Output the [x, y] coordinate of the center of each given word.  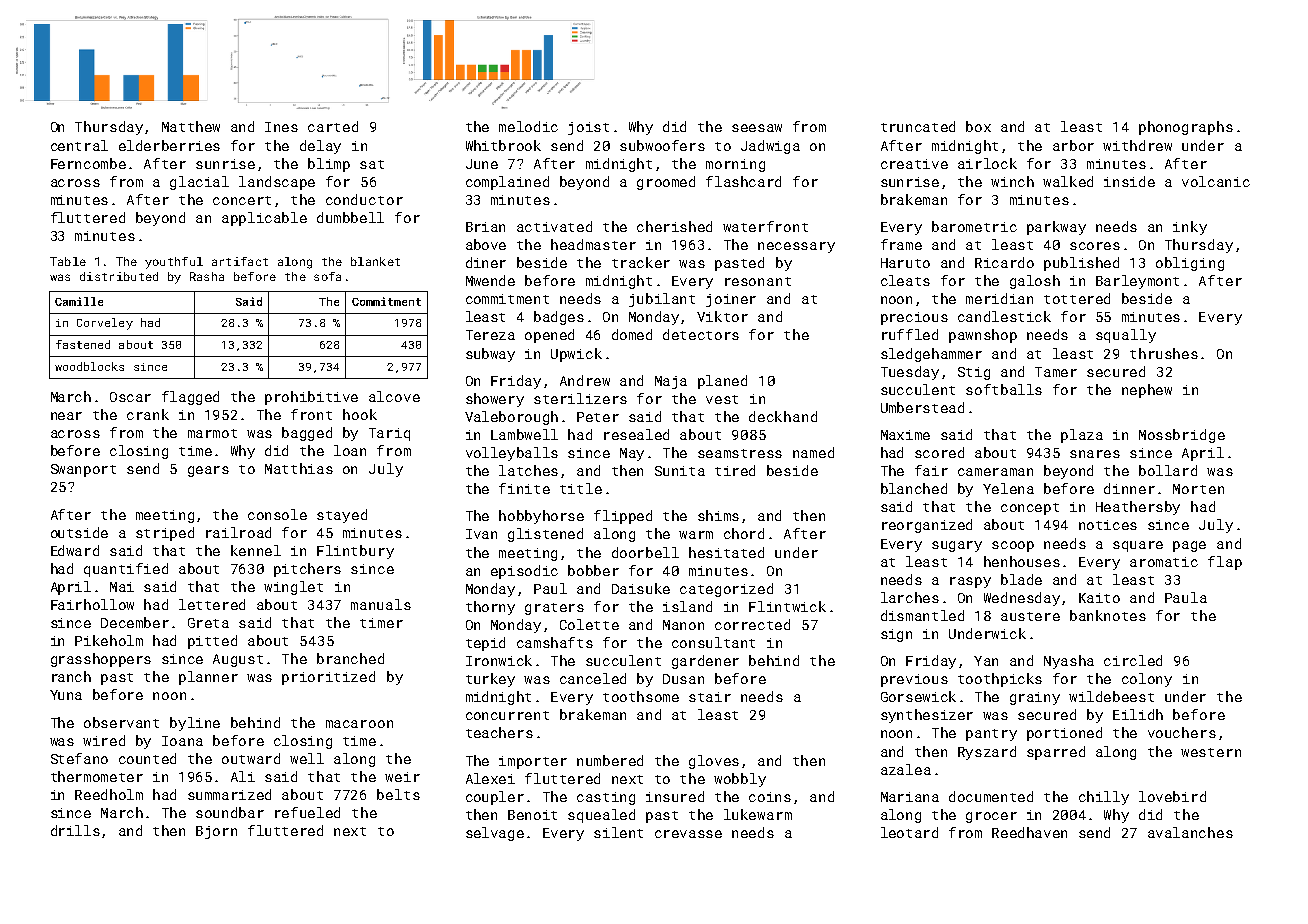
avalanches [1190, 832]
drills [75, 830]
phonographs [1186, 128]
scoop [1013, 546]
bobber [593, 570]
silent [618, 832]
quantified [126, 570]
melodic [528, 126]
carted [333, 126]
